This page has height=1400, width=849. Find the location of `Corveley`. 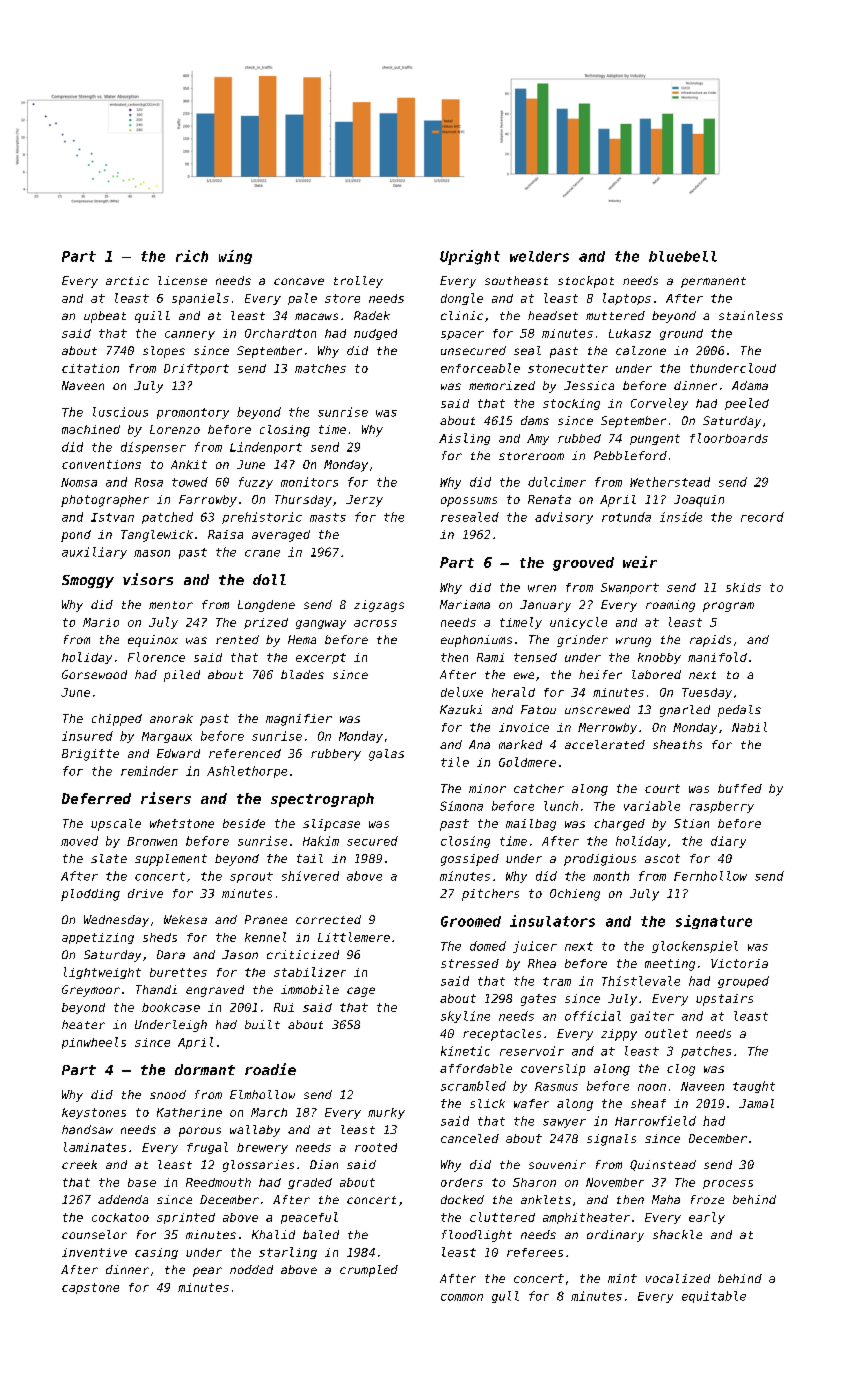

Corveley is located at coordinates (659, 404).
